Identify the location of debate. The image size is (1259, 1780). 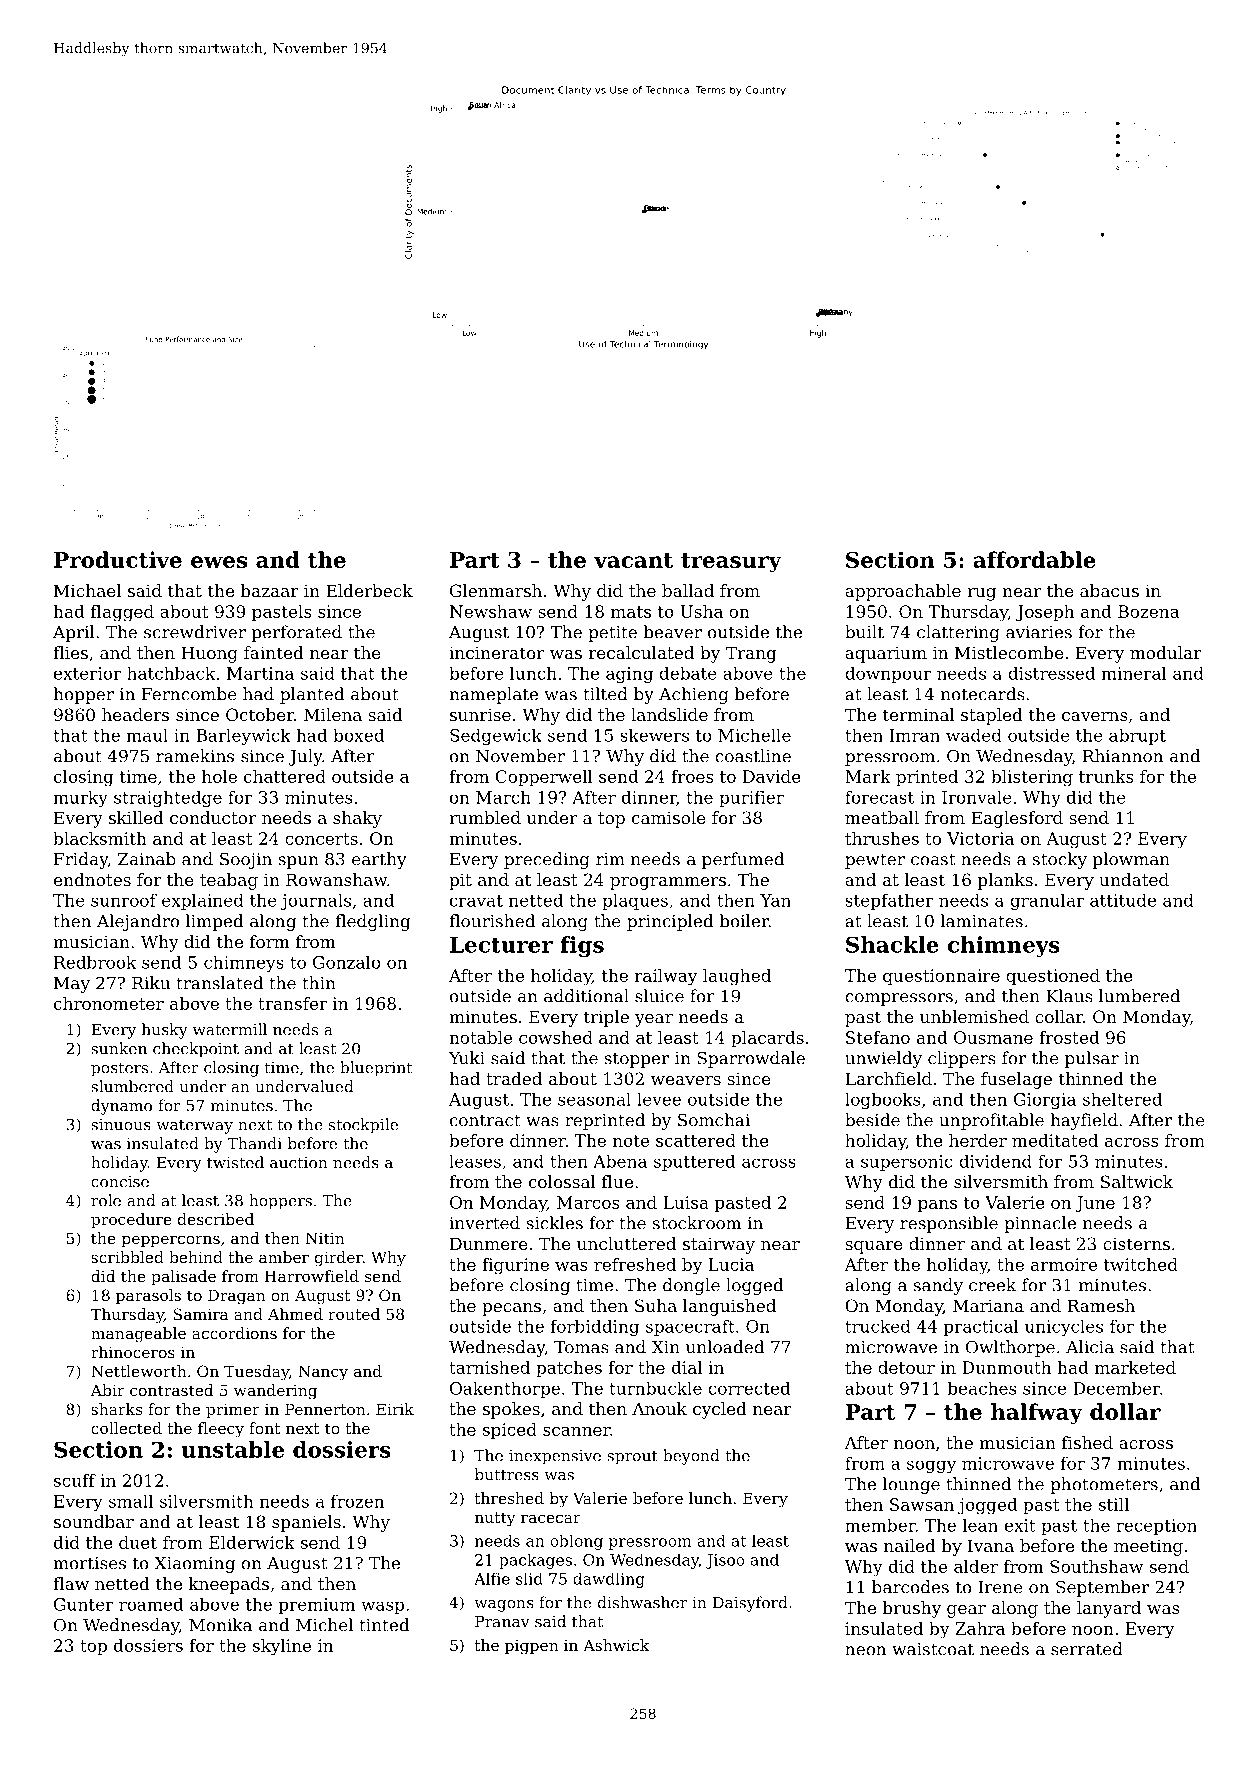
(688, 673).
